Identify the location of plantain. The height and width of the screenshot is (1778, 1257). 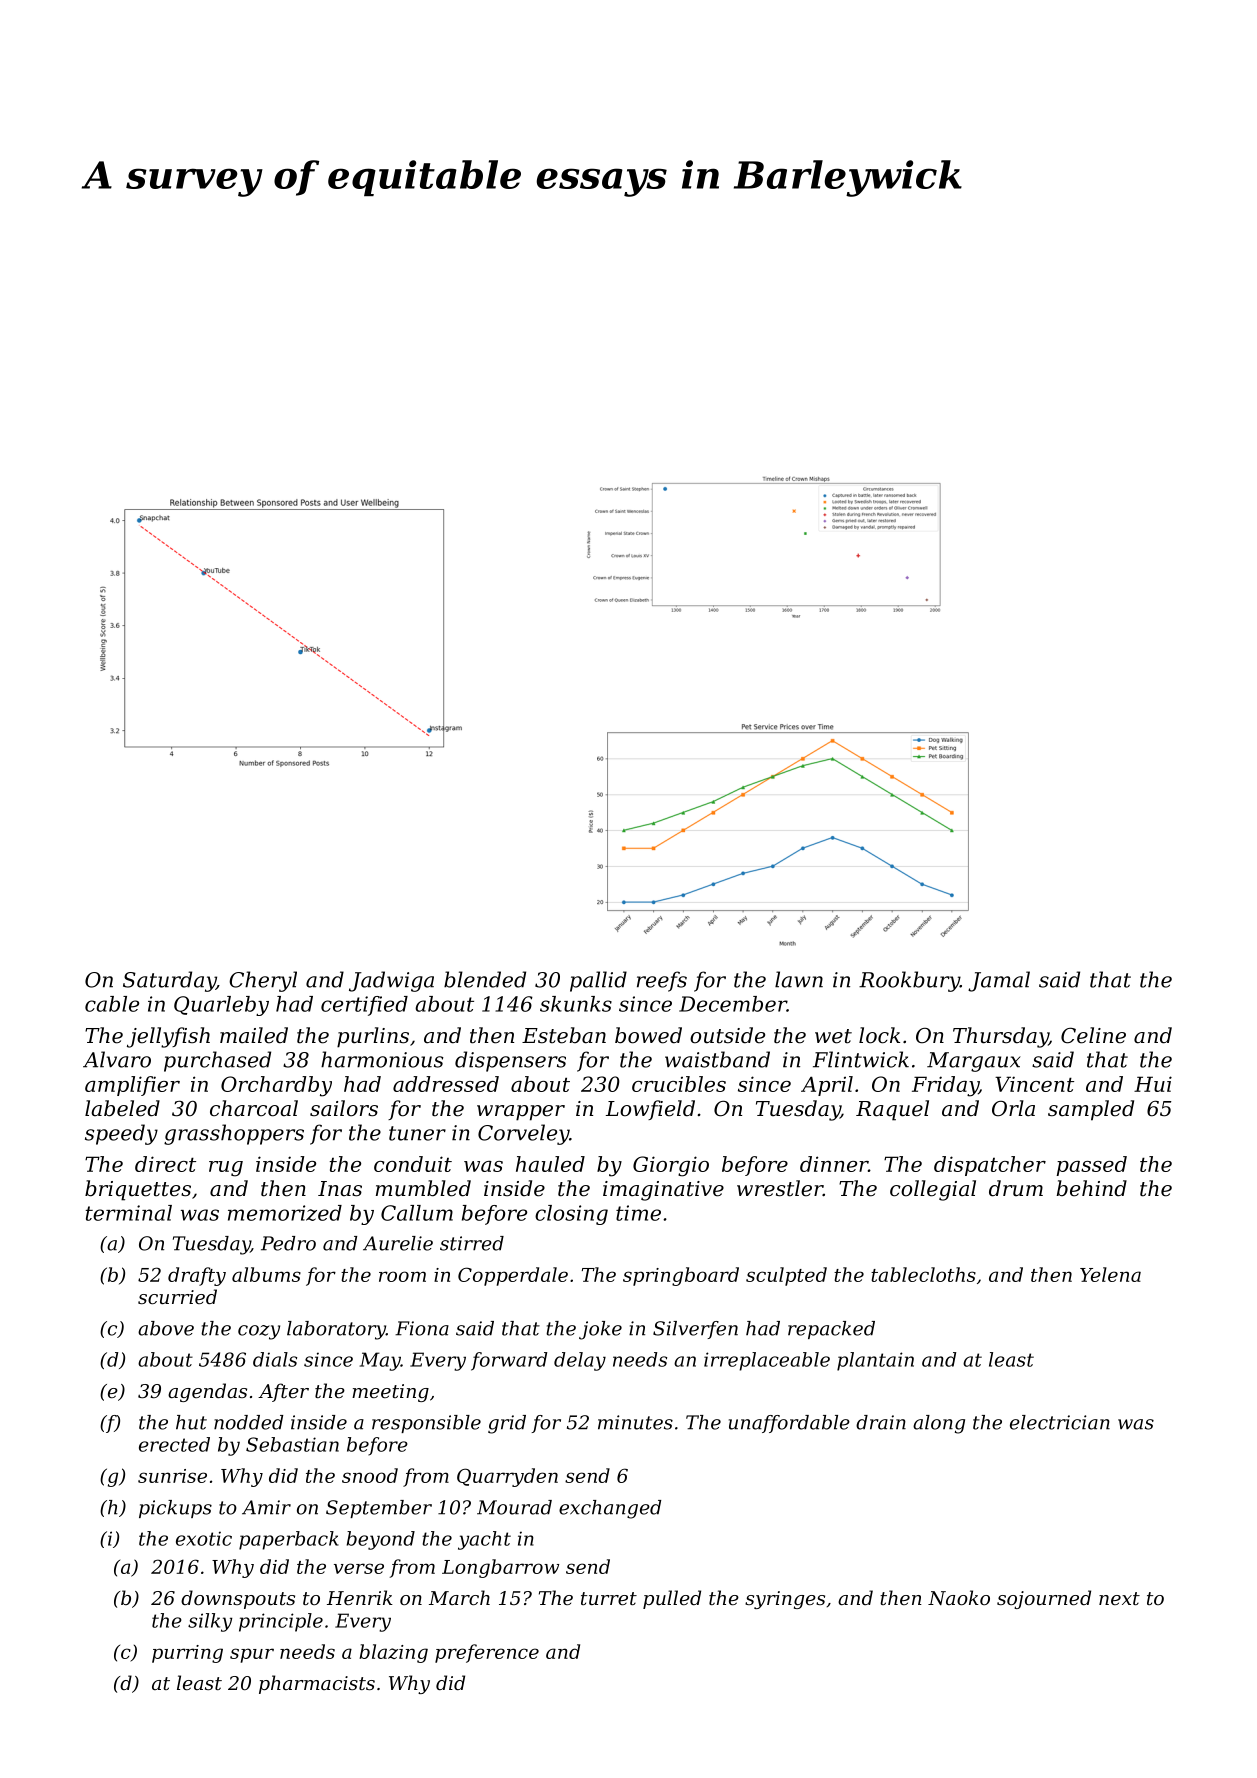
(875, 1361).
